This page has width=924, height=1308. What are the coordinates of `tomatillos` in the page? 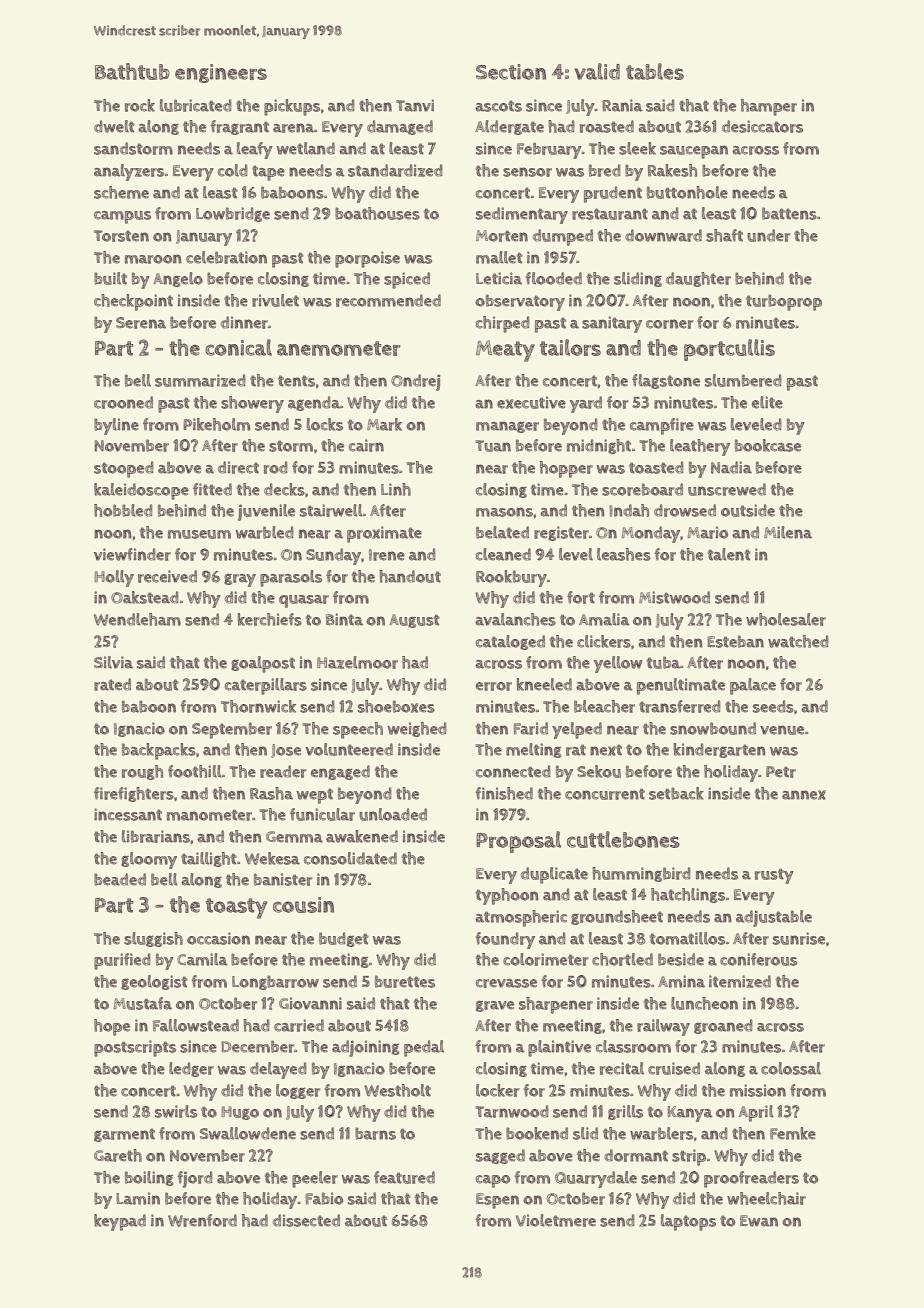 It's located at (687, 938).
